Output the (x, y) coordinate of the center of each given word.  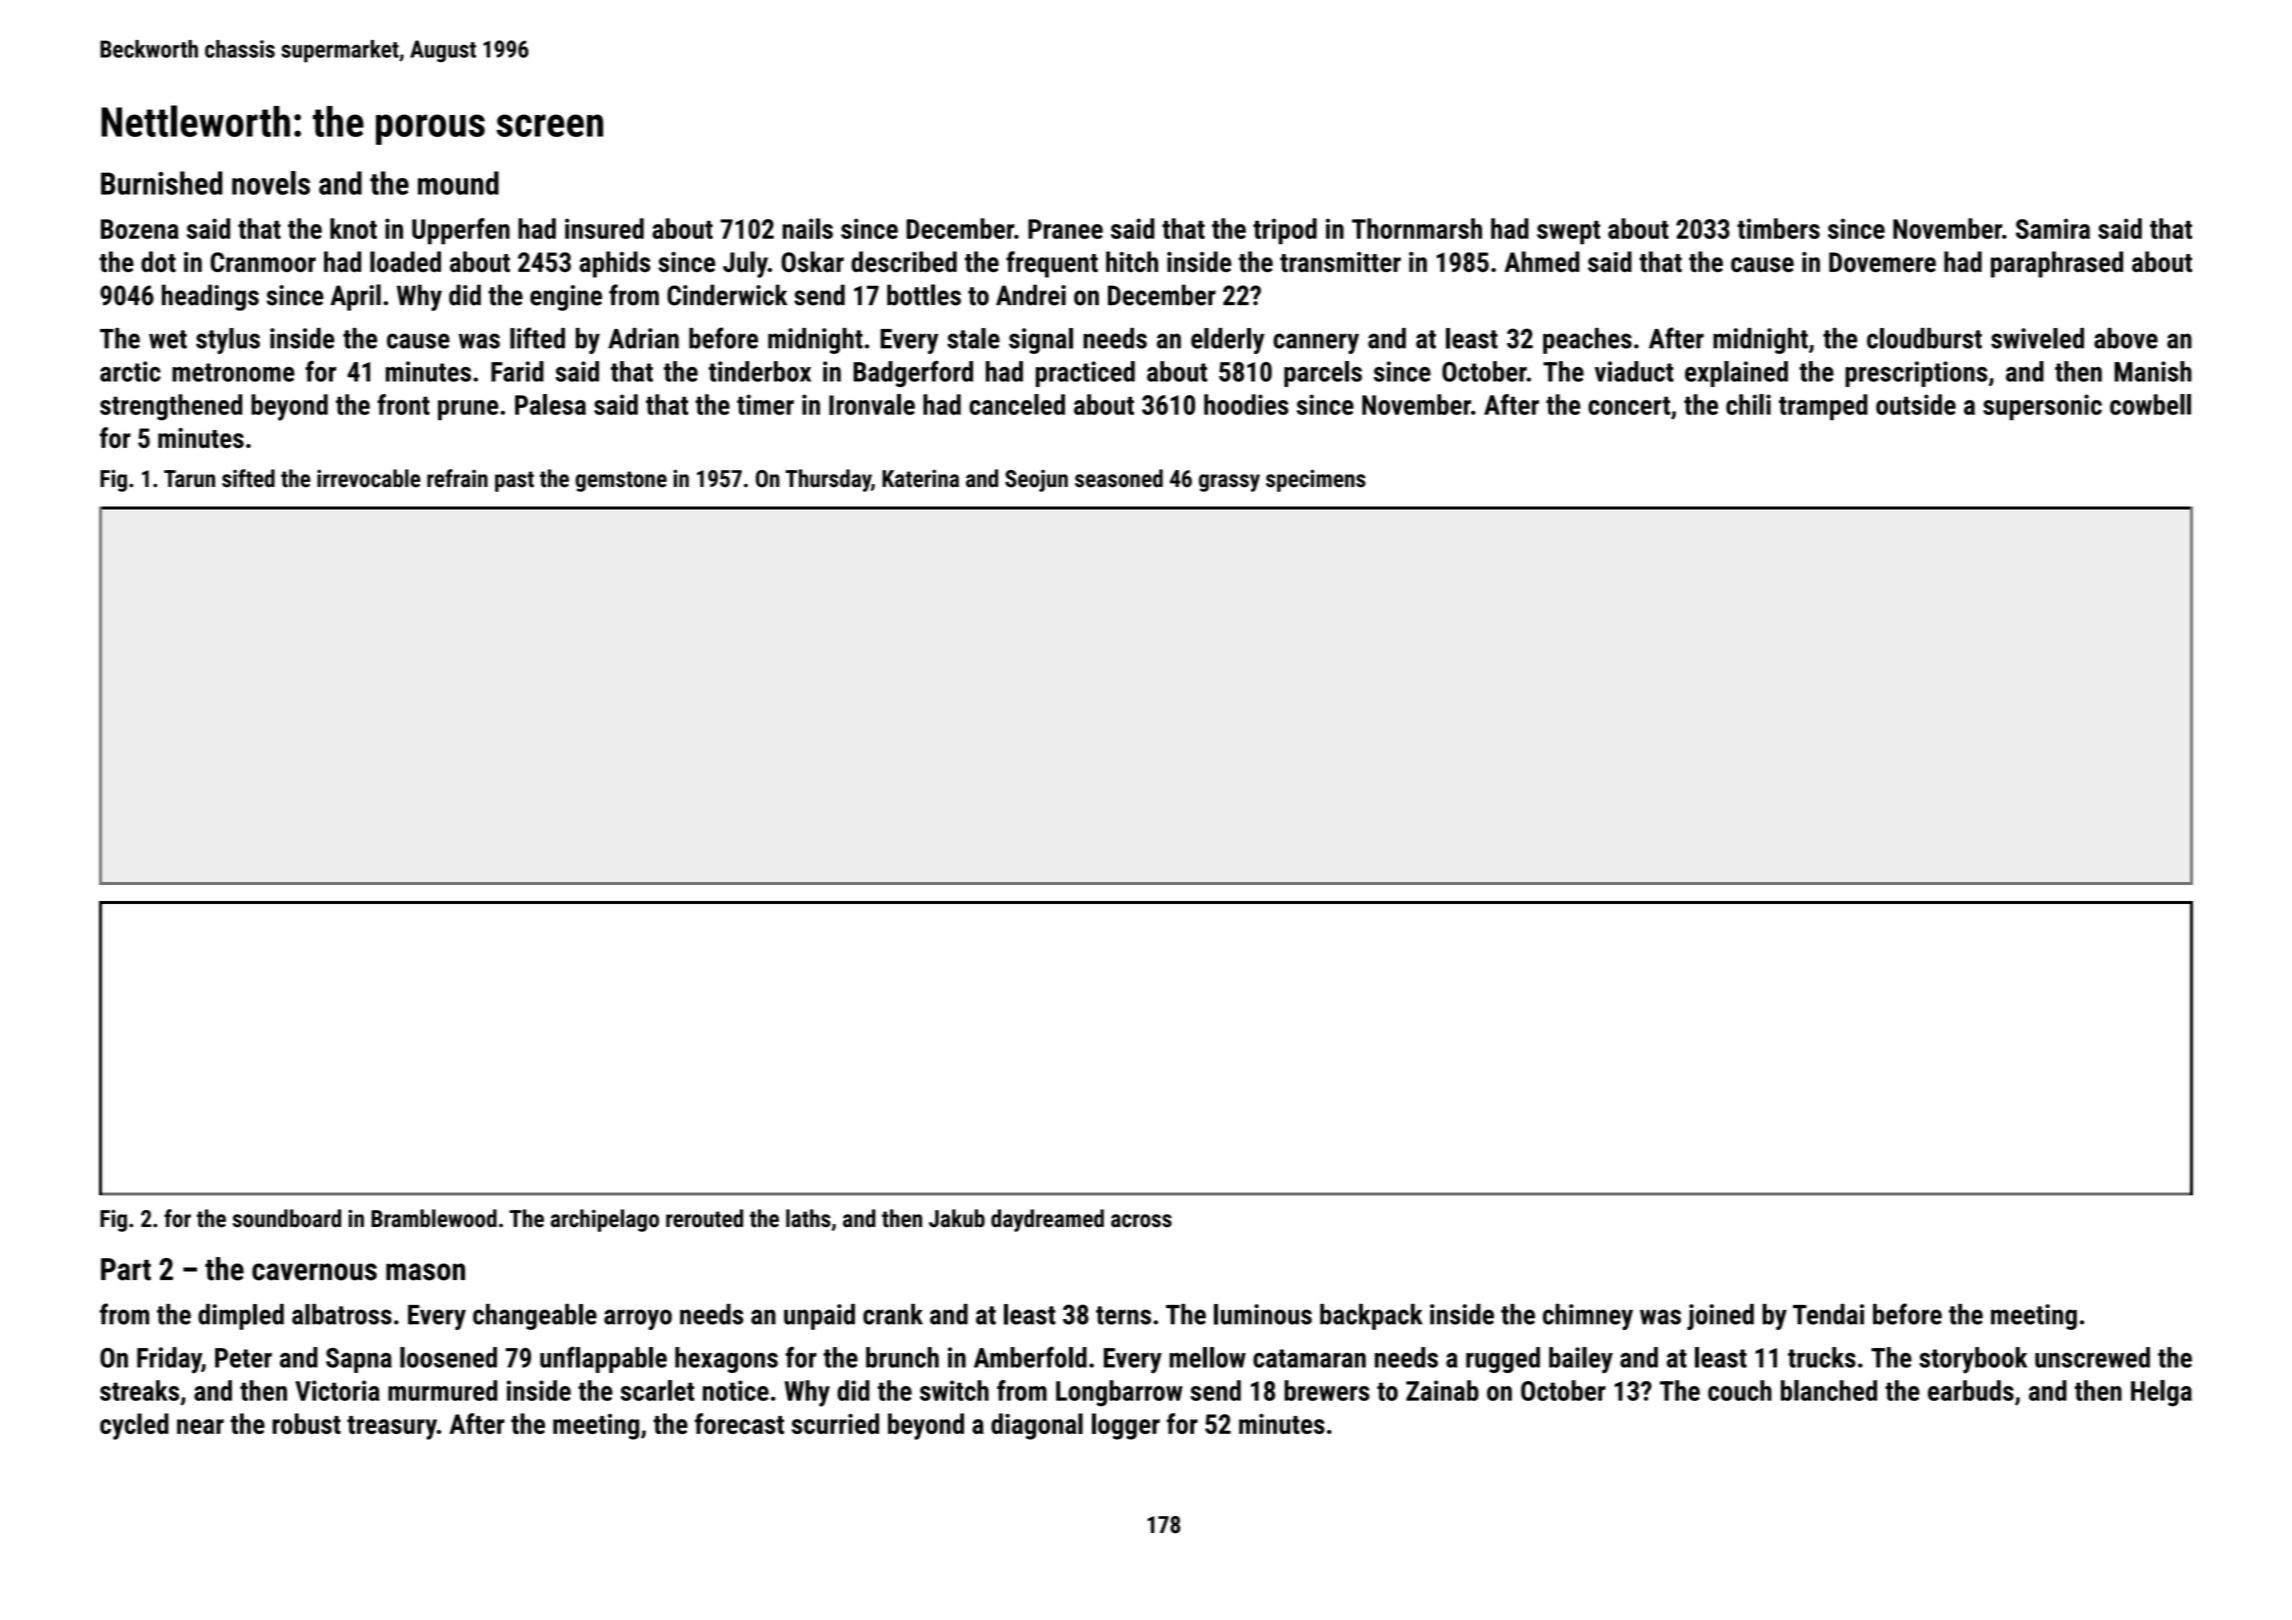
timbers (1778, 228)
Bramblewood (434, 1218)
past (514, 481)
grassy (1229, 483)
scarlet (657, 1390)
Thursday (828, 480)
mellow (1207, 1357)
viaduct (1634, 371)
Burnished (162, 183)
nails (808, 228)
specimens (1316, 480)
